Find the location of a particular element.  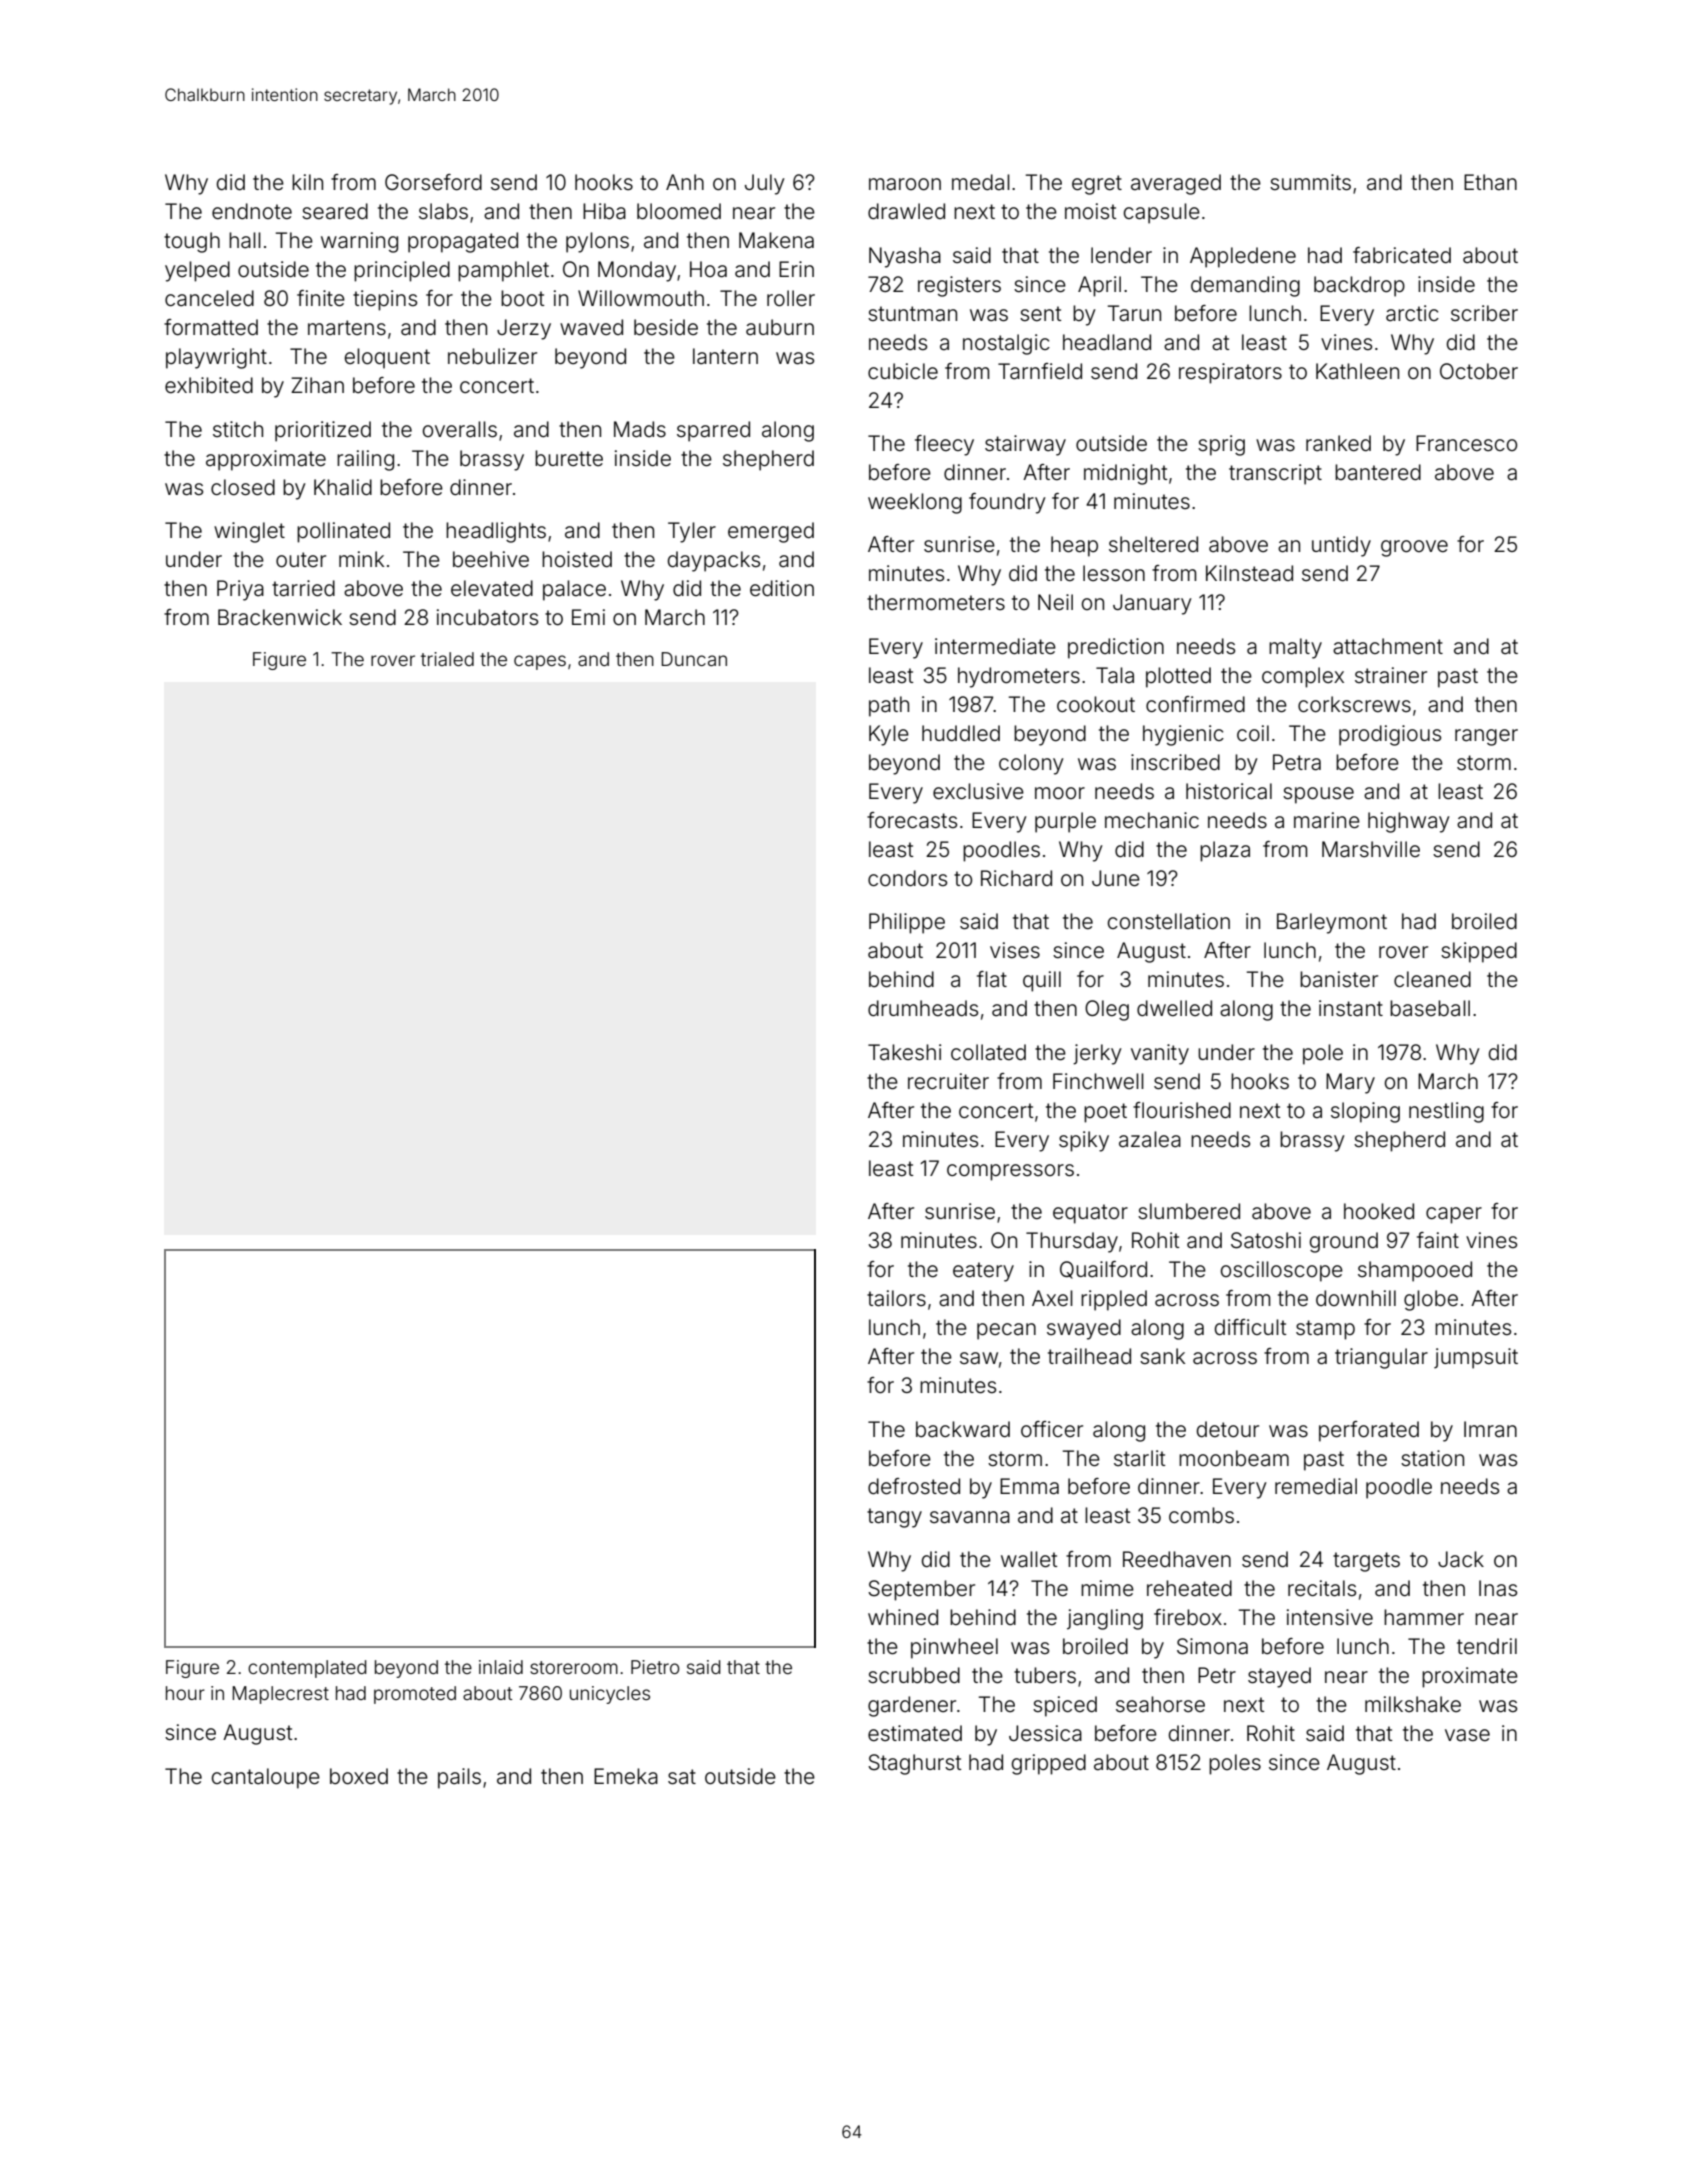

huddled is located at coordinates (961, 733).
